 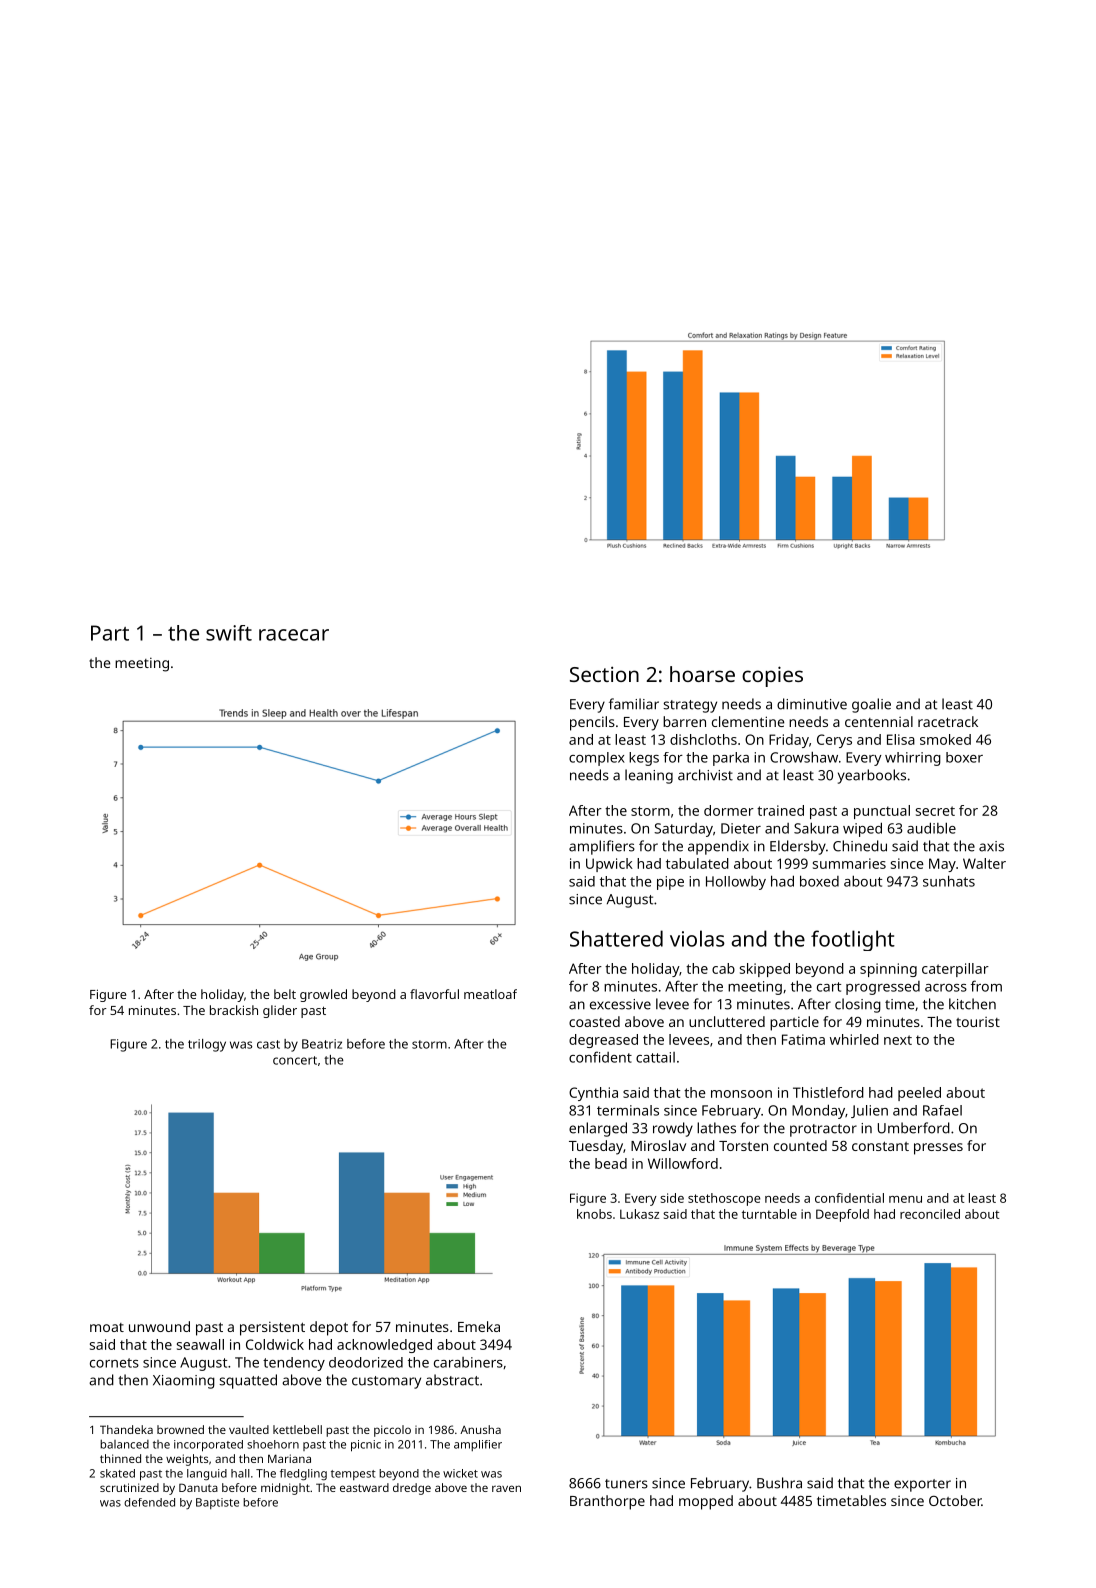 What do you see at coordinates (229, 633) in the document?
I see `swift` at bounding box center [229, 633].
